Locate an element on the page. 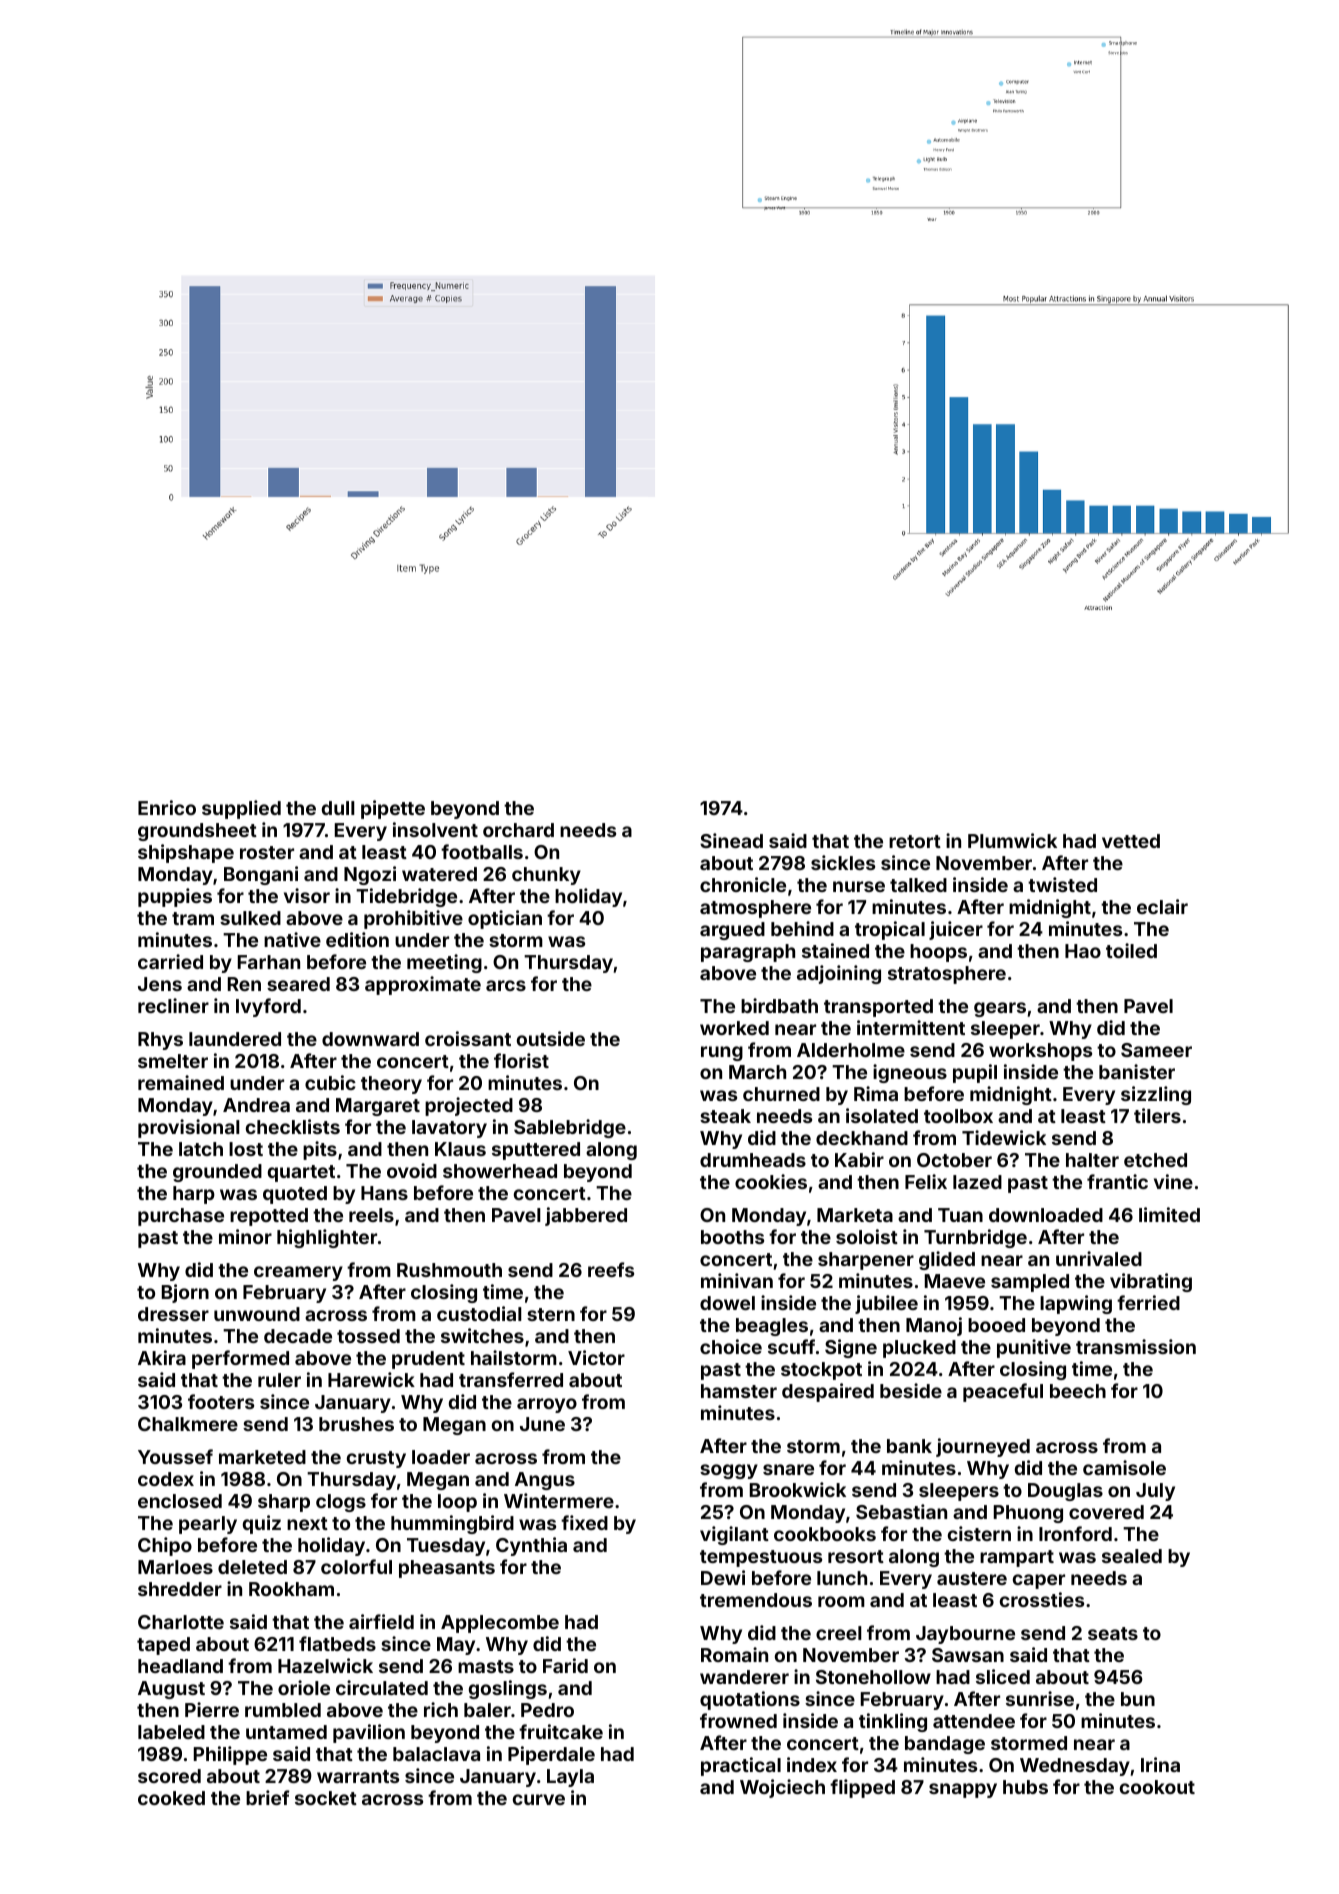 This document has width=1339, height=1894. arroyo is located at coordinates (547, 1405).
